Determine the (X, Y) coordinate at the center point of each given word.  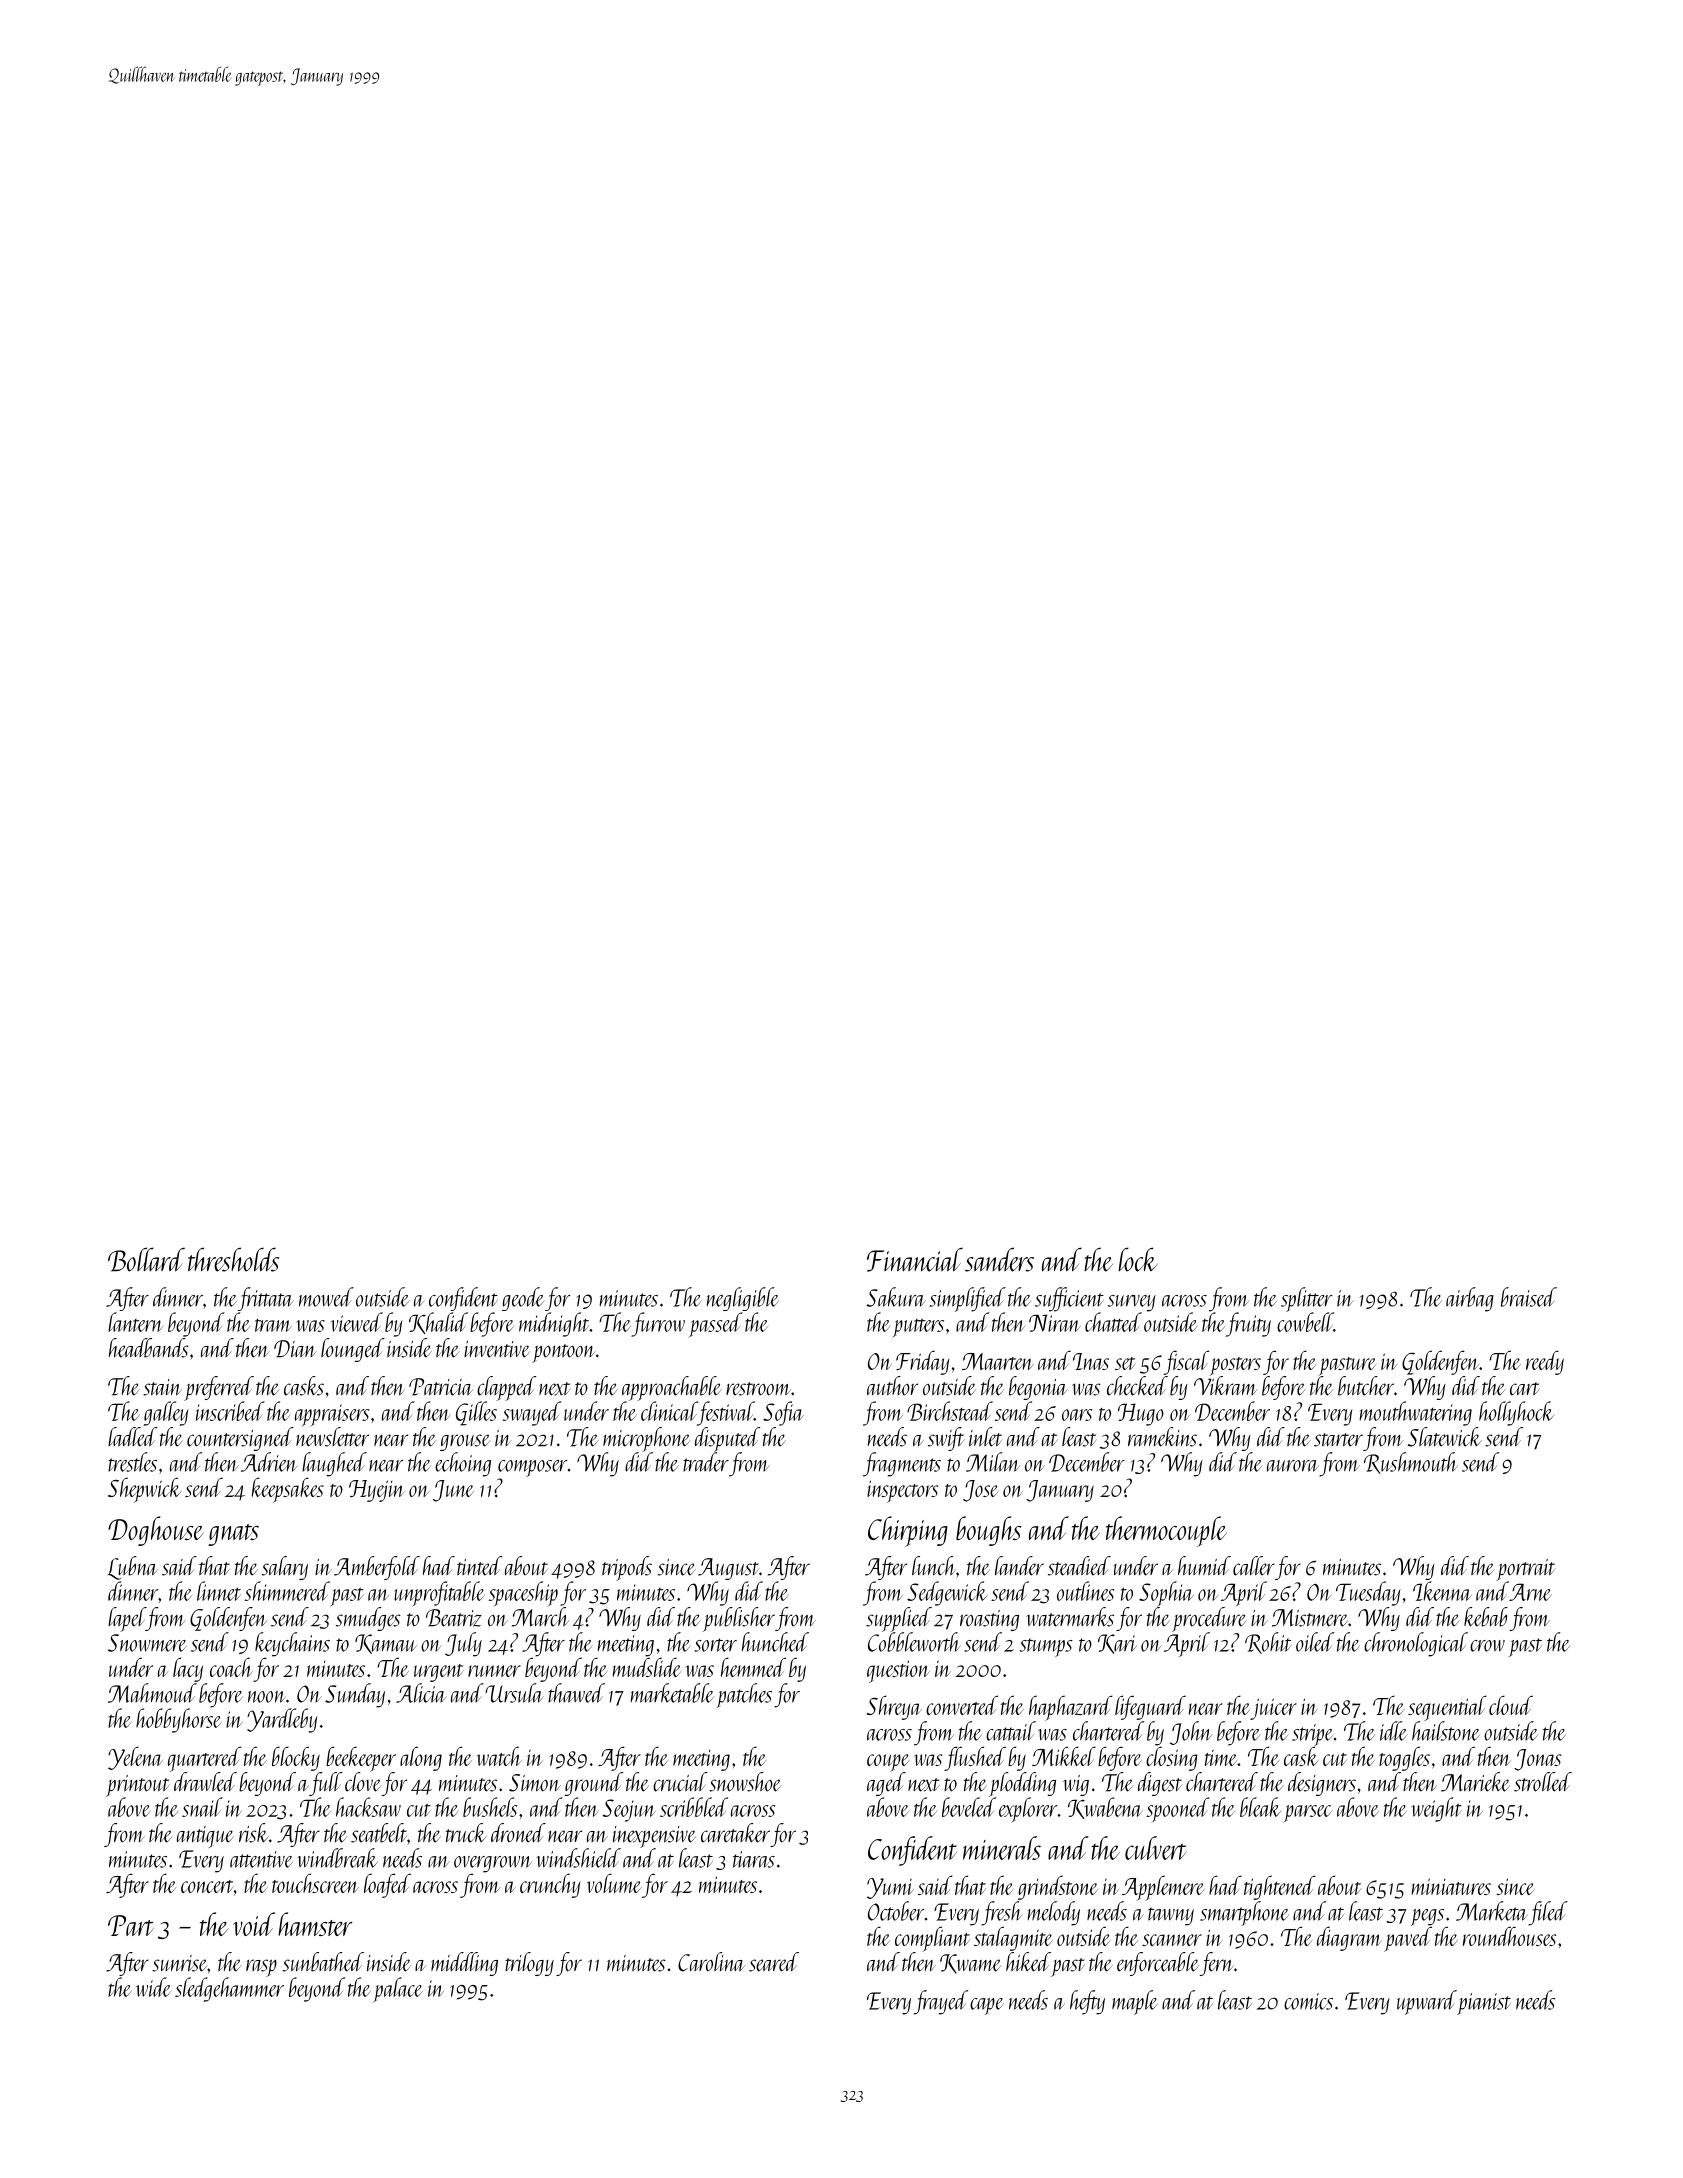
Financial (915, 1259)
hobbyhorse (178, 1720)
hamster (315, 1924)
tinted (479, 1566)
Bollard (146, 1259)
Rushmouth (1411, 1463)
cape (987, 2006)
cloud (1511, 1705)
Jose (981, 1491)
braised (1529, 1297)
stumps (1046, 1647)
